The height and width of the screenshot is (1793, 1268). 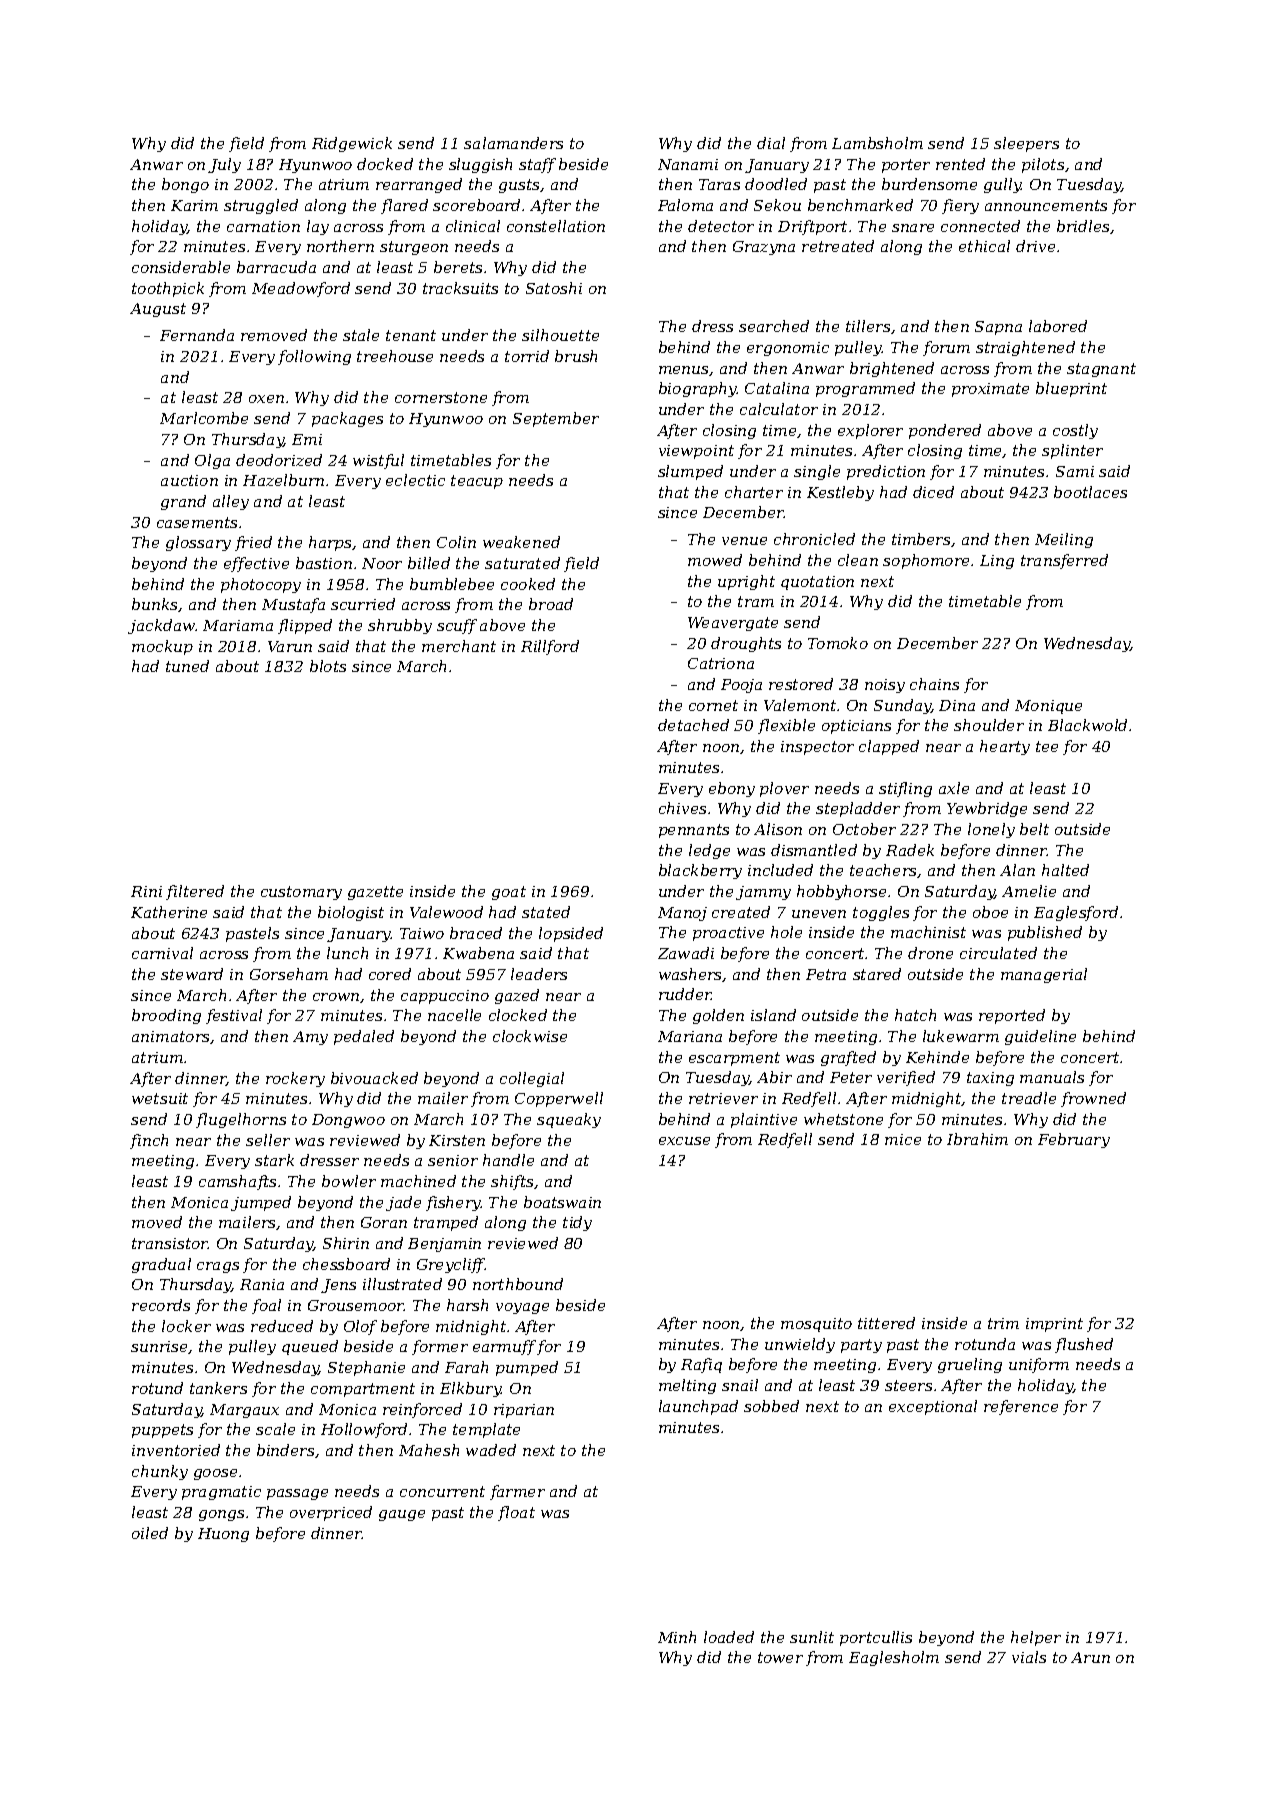 What do you see at coordinates (718, 1016) in the screenshot?
I see `golden` at bounding box center [718, 1016].
